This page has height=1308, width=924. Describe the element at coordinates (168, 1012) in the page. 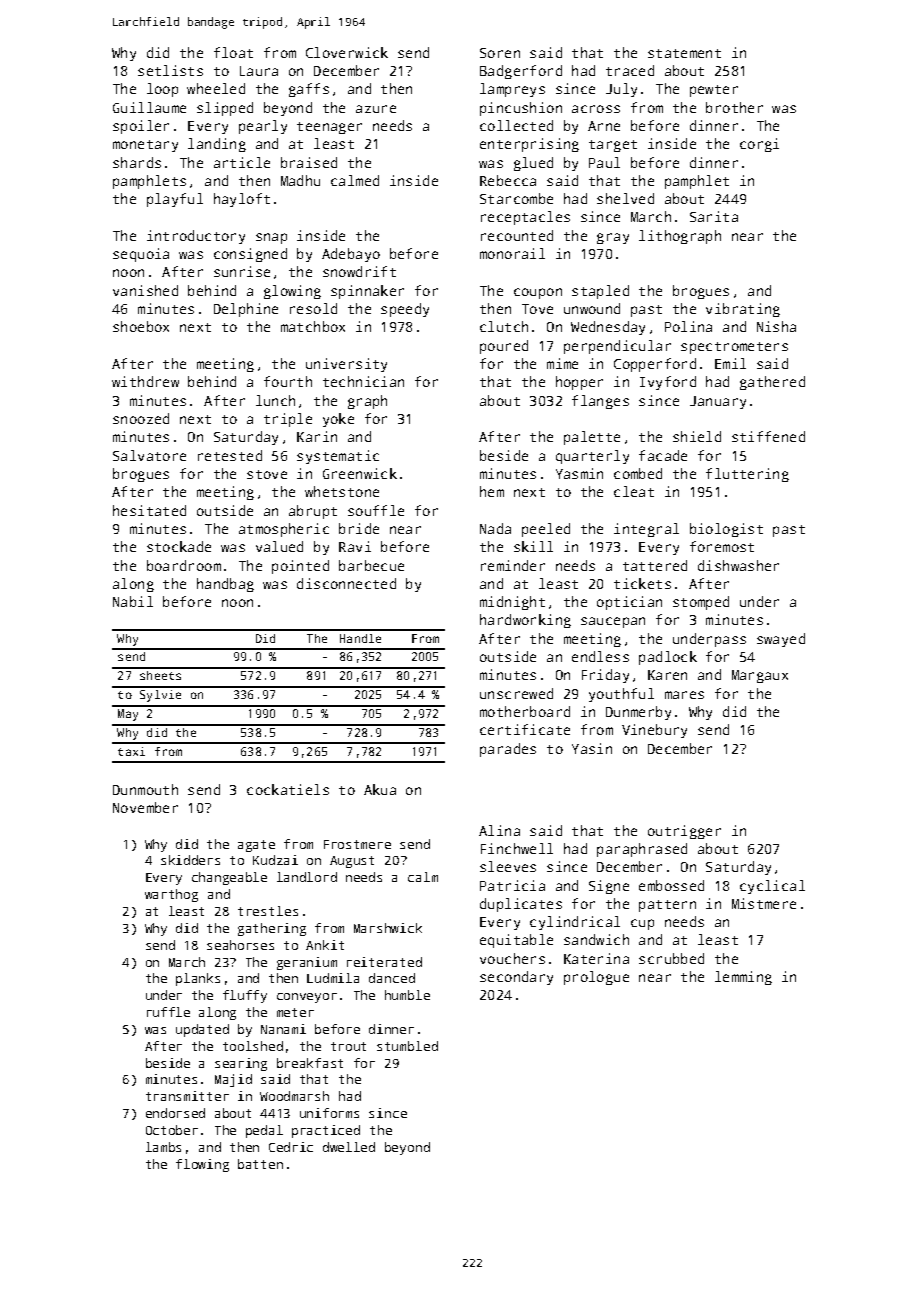

I see `ruffle` at that location.
